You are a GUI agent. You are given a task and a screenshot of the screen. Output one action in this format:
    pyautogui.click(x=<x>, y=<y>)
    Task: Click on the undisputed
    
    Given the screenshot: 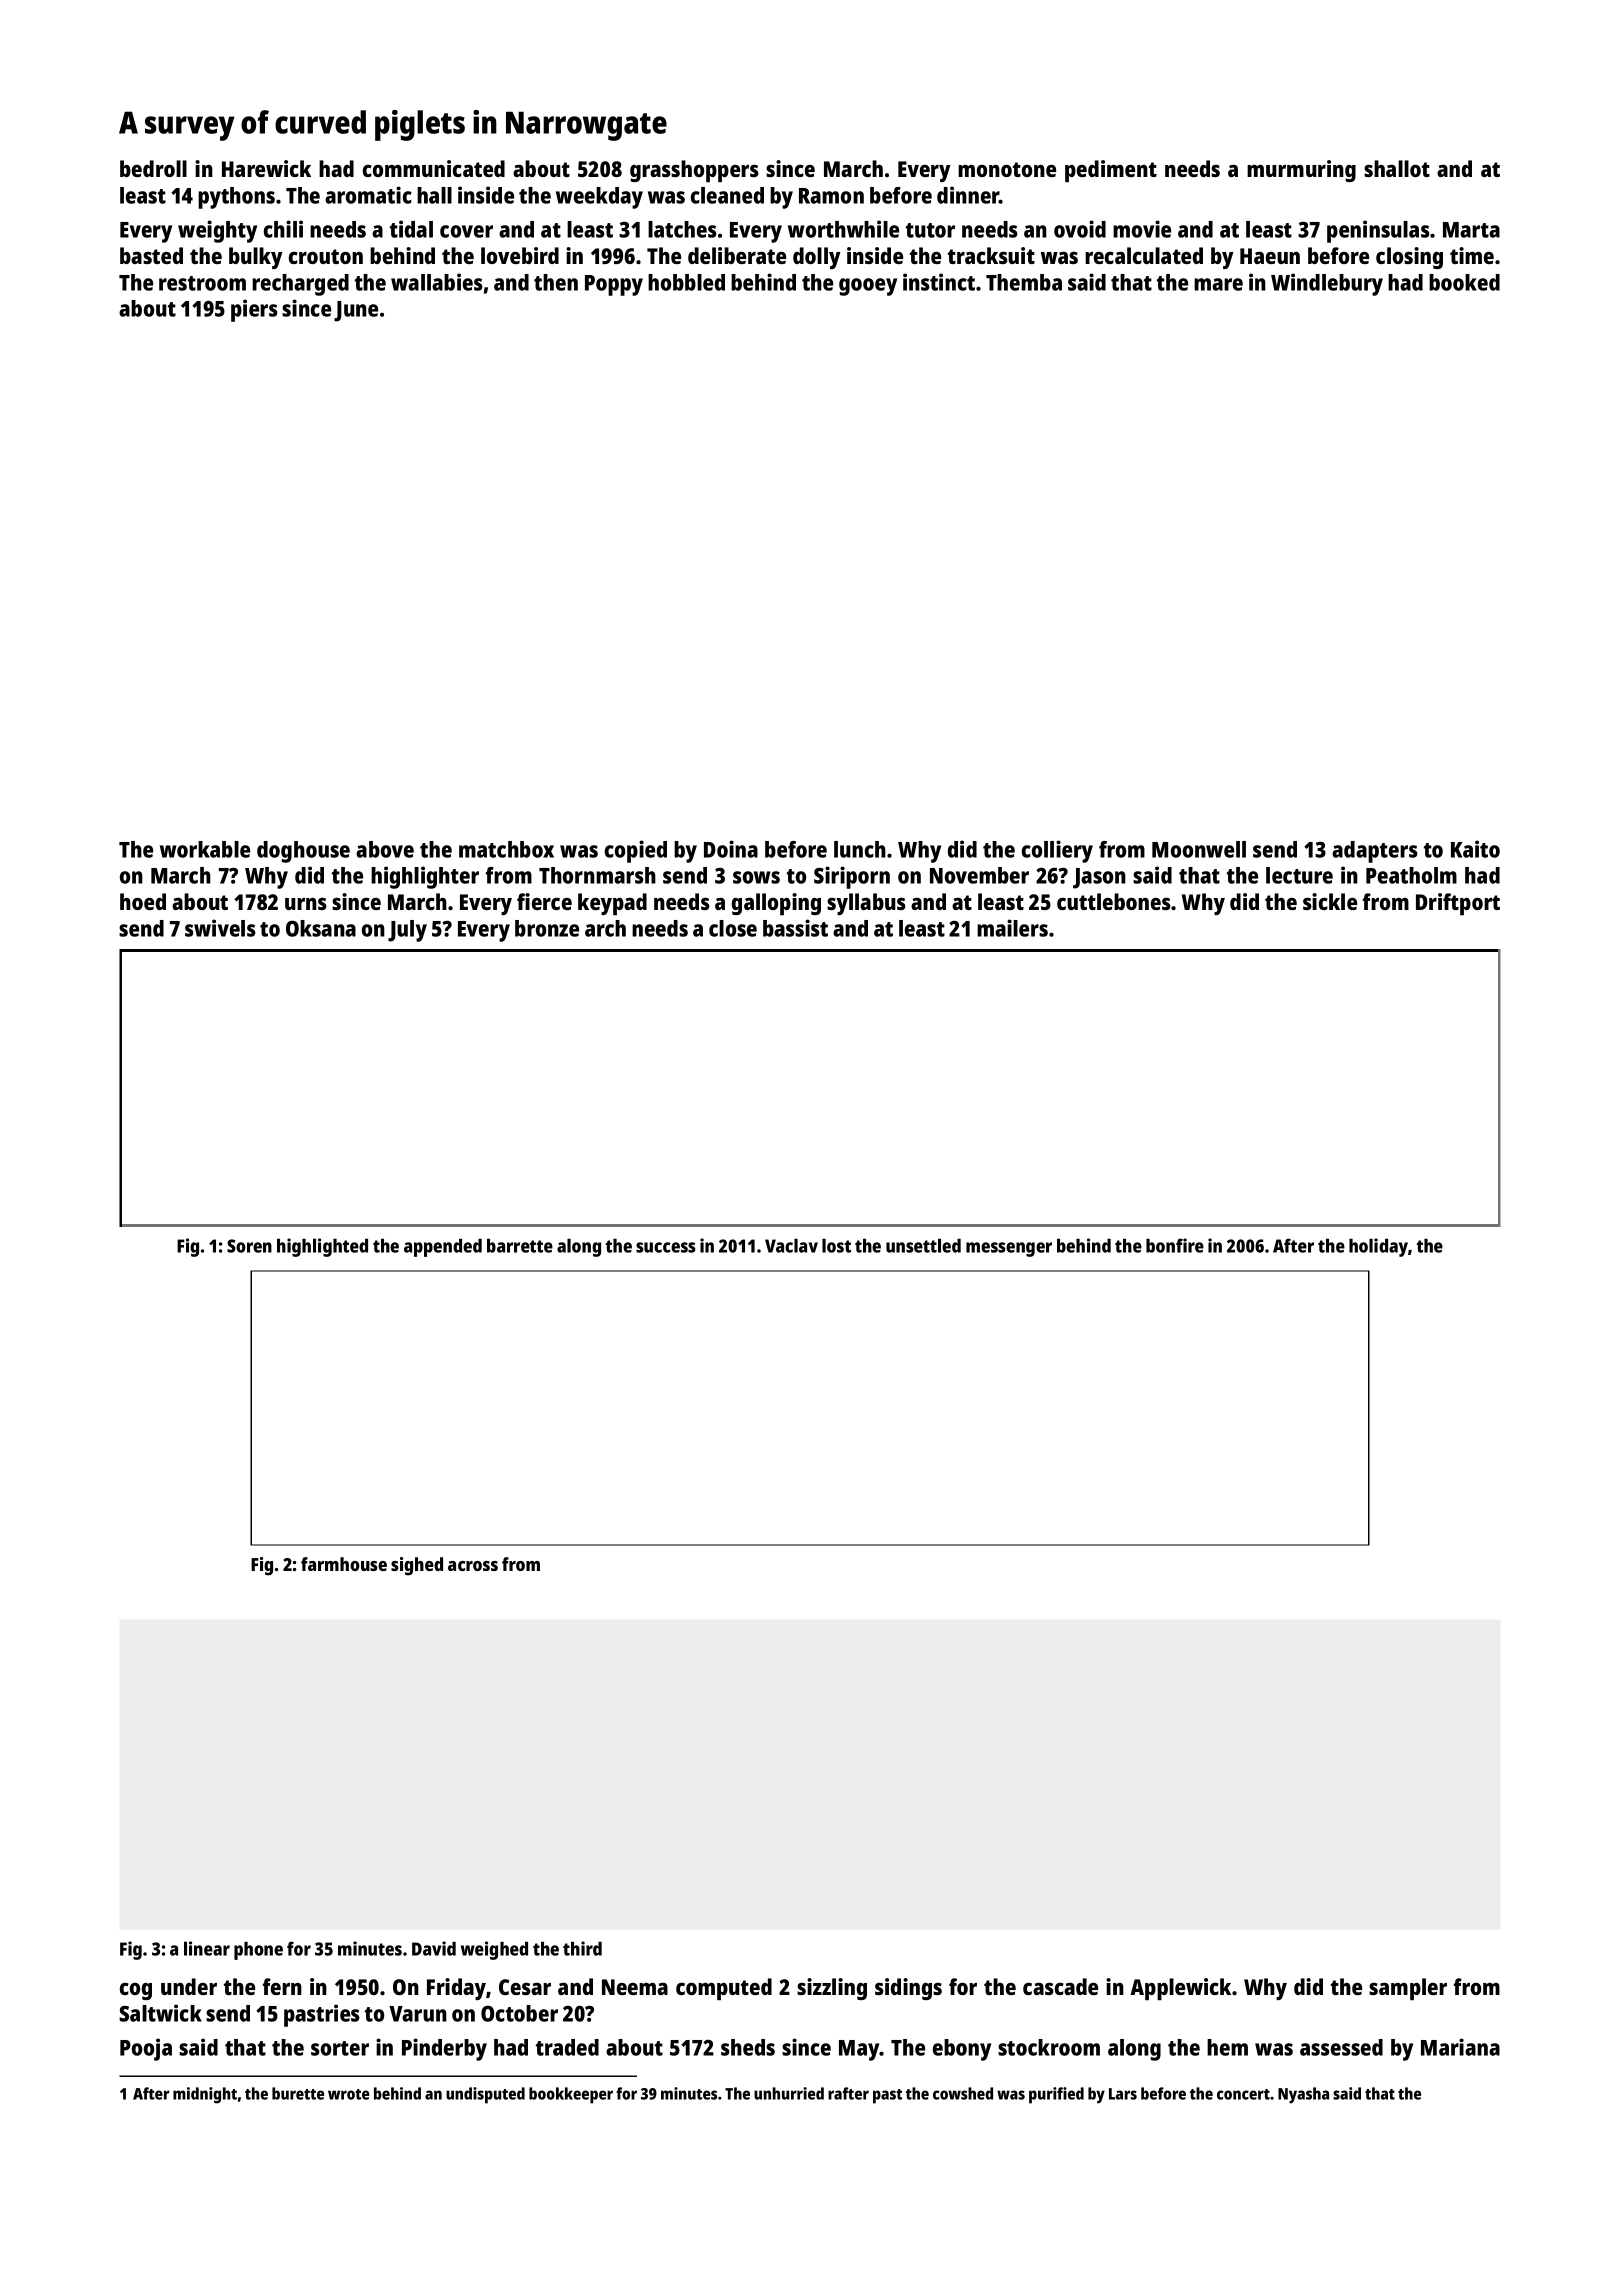 What is the action you would take?
    pyautogui.click(x=485, y=2095)
